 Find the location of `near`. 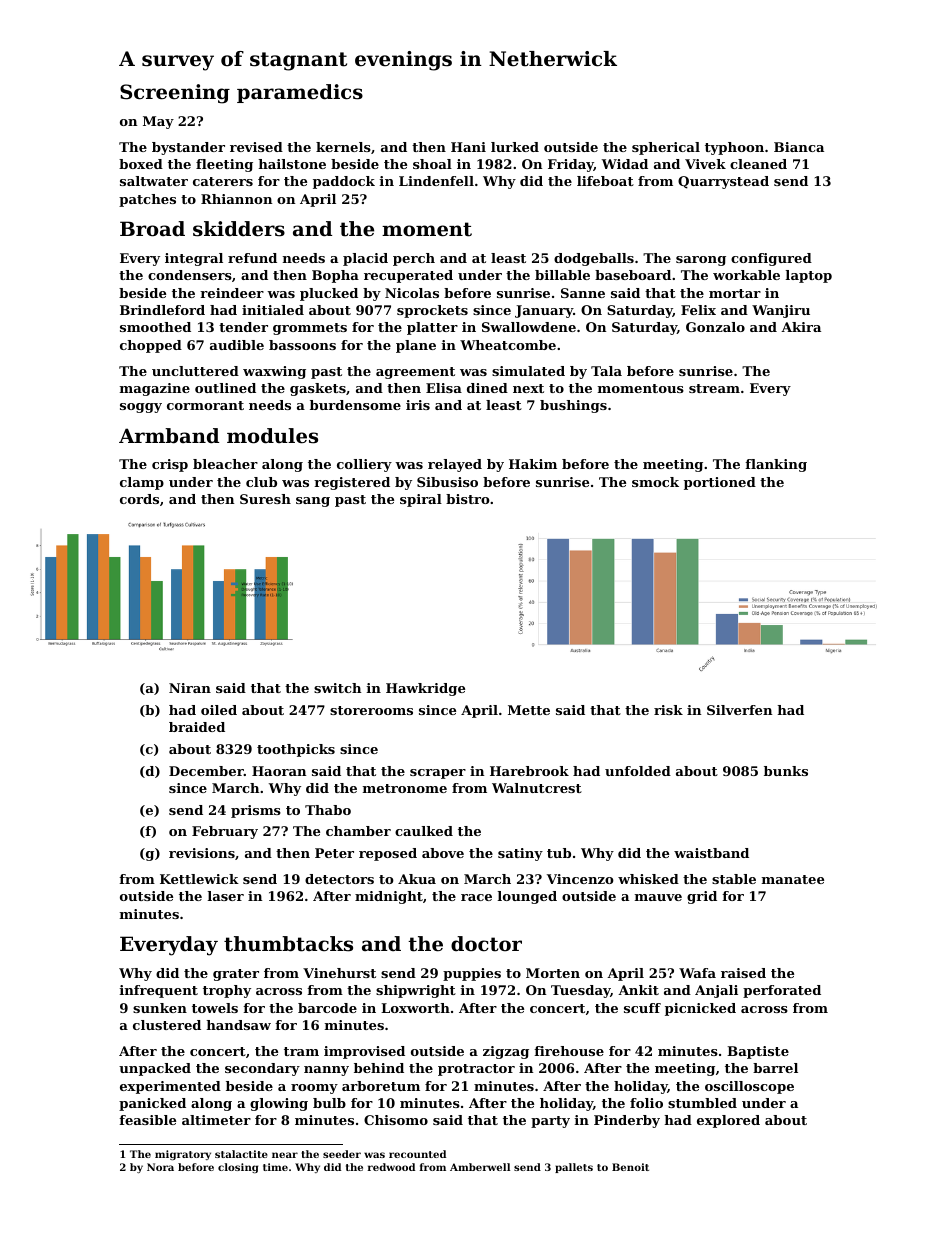

near is located at coordinates (285, 1155).
